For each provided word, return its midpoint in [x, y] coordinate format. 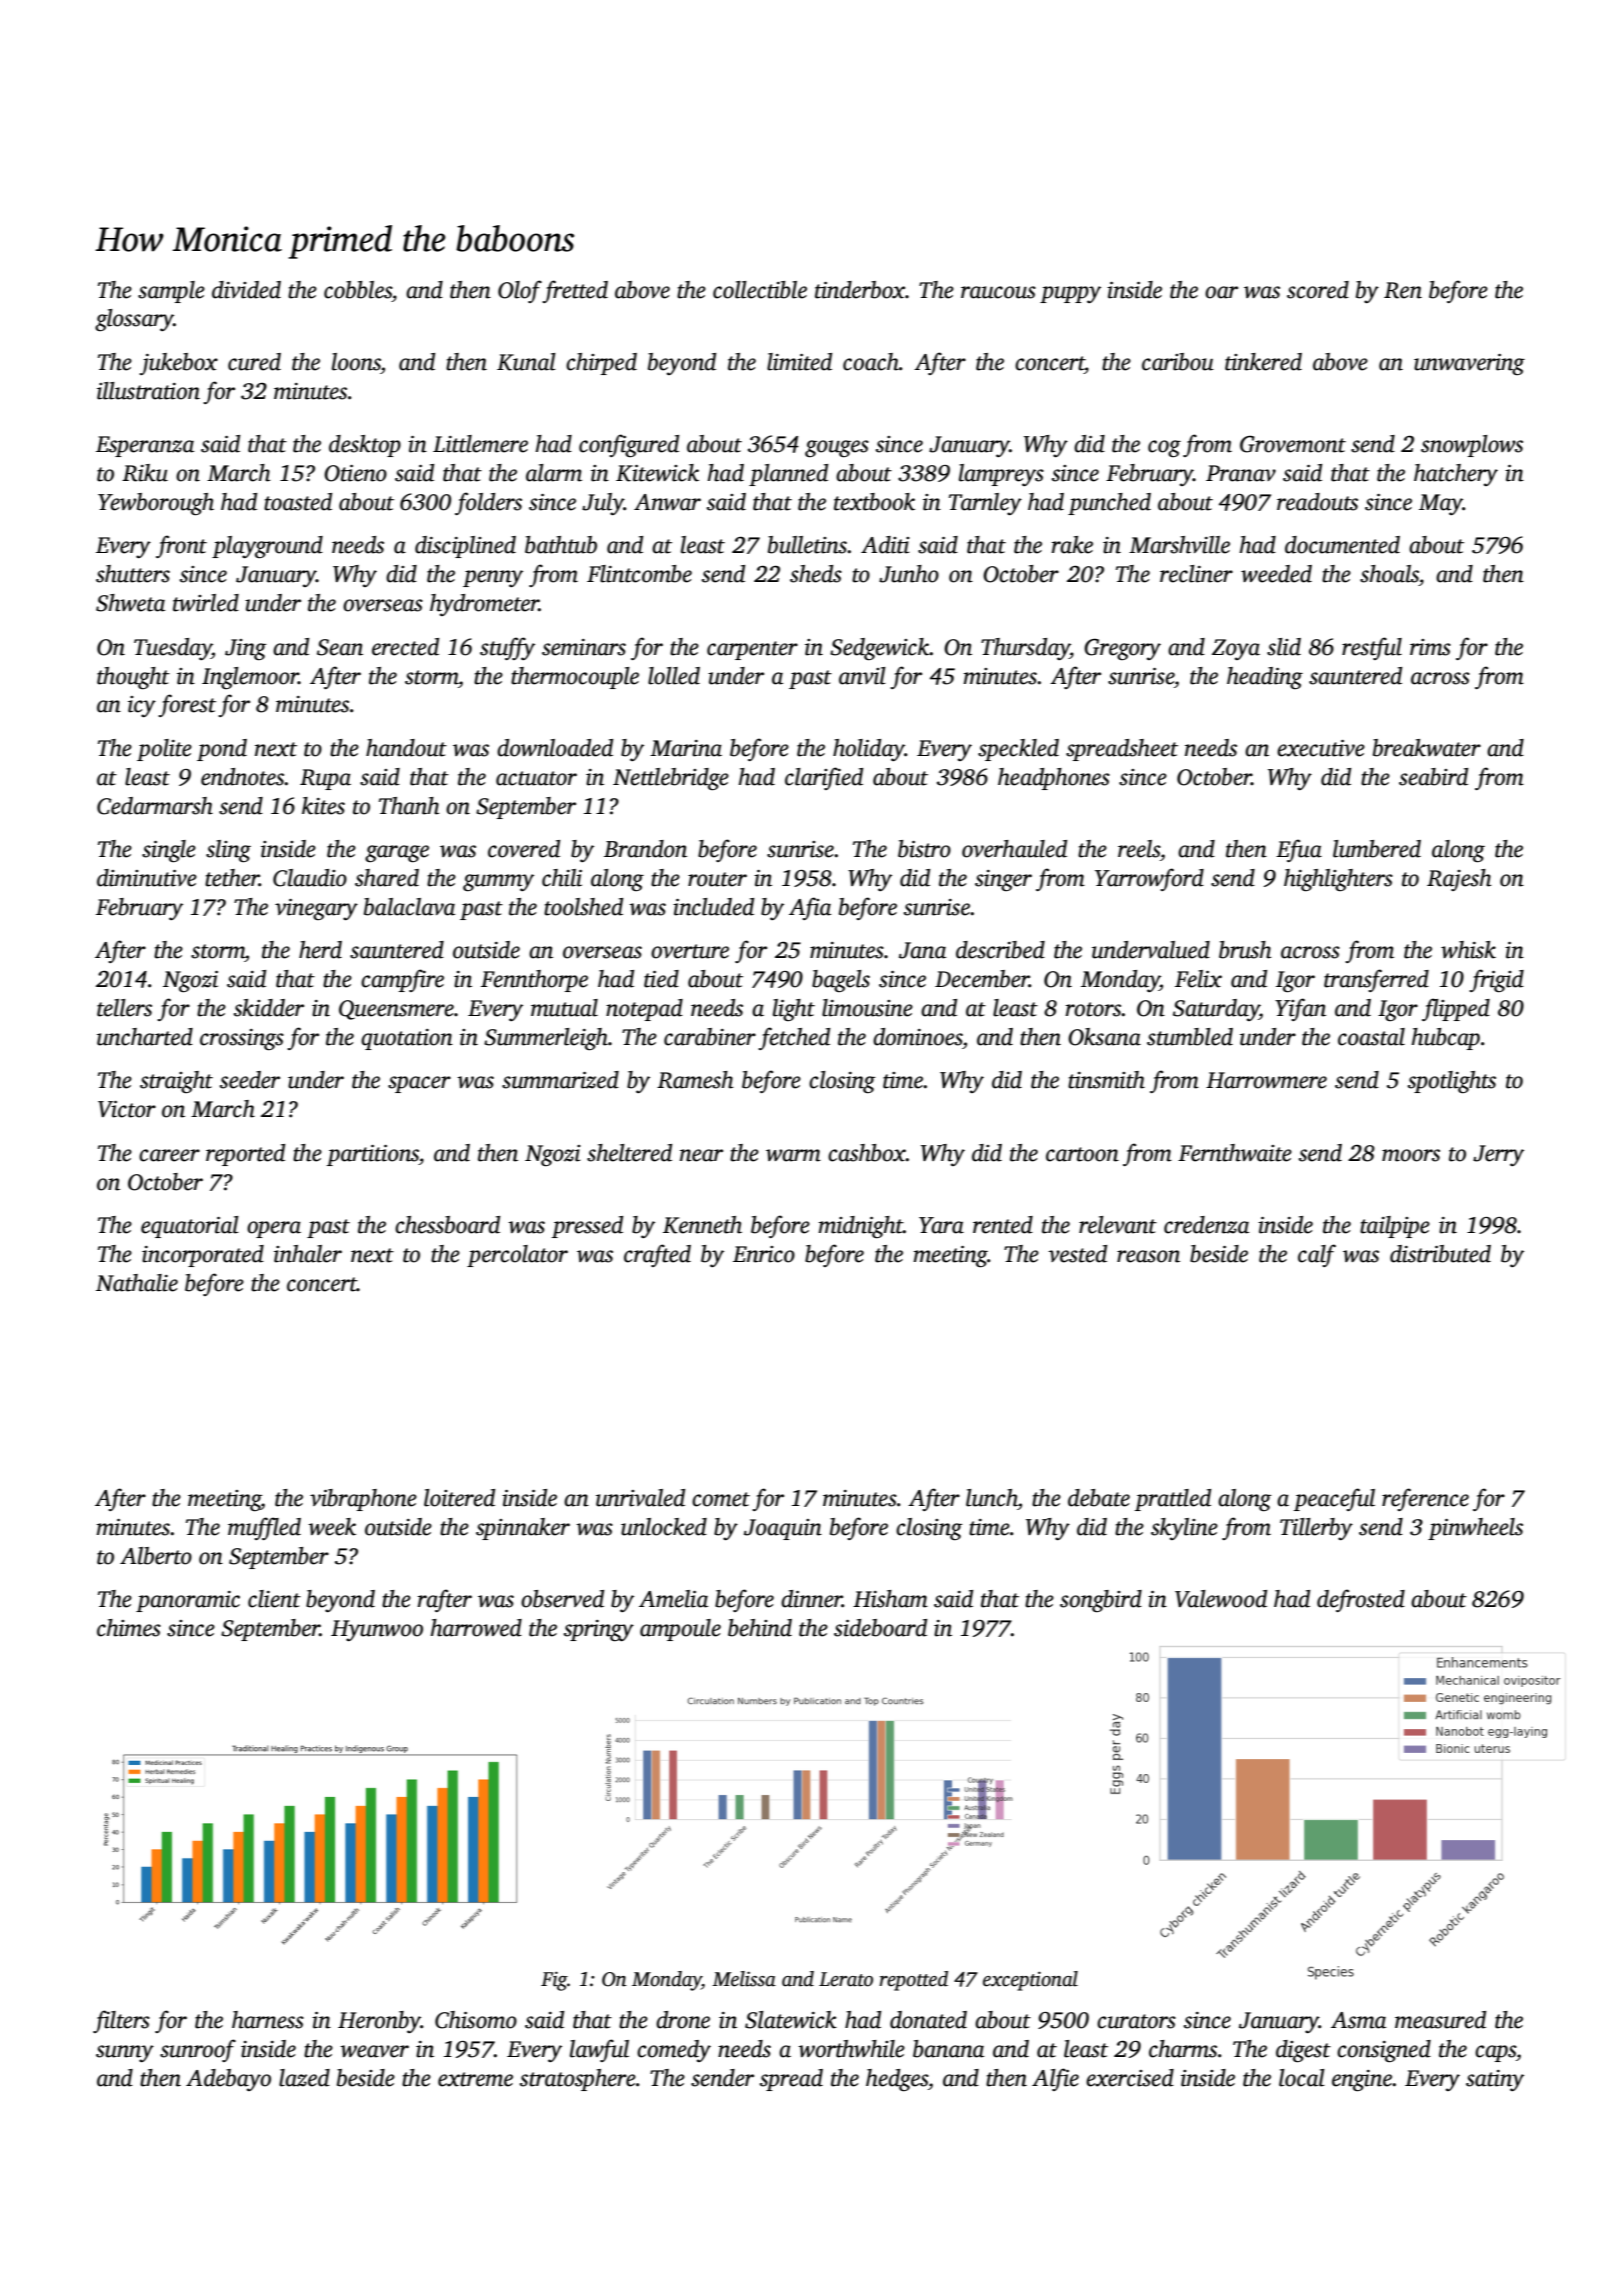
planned [788, 475]
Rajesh [1459, 880]
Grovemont [1293, 444]
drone [683, 2020]
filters [121, 2021]
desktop [365, 446]
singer [1003, 880]
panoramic [188, 1601]
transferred [1376, 980]
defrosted [1361, 1600]
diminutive [147, 878]
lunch [992, 1498]
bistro [924, 849]
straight [176, 1082]
